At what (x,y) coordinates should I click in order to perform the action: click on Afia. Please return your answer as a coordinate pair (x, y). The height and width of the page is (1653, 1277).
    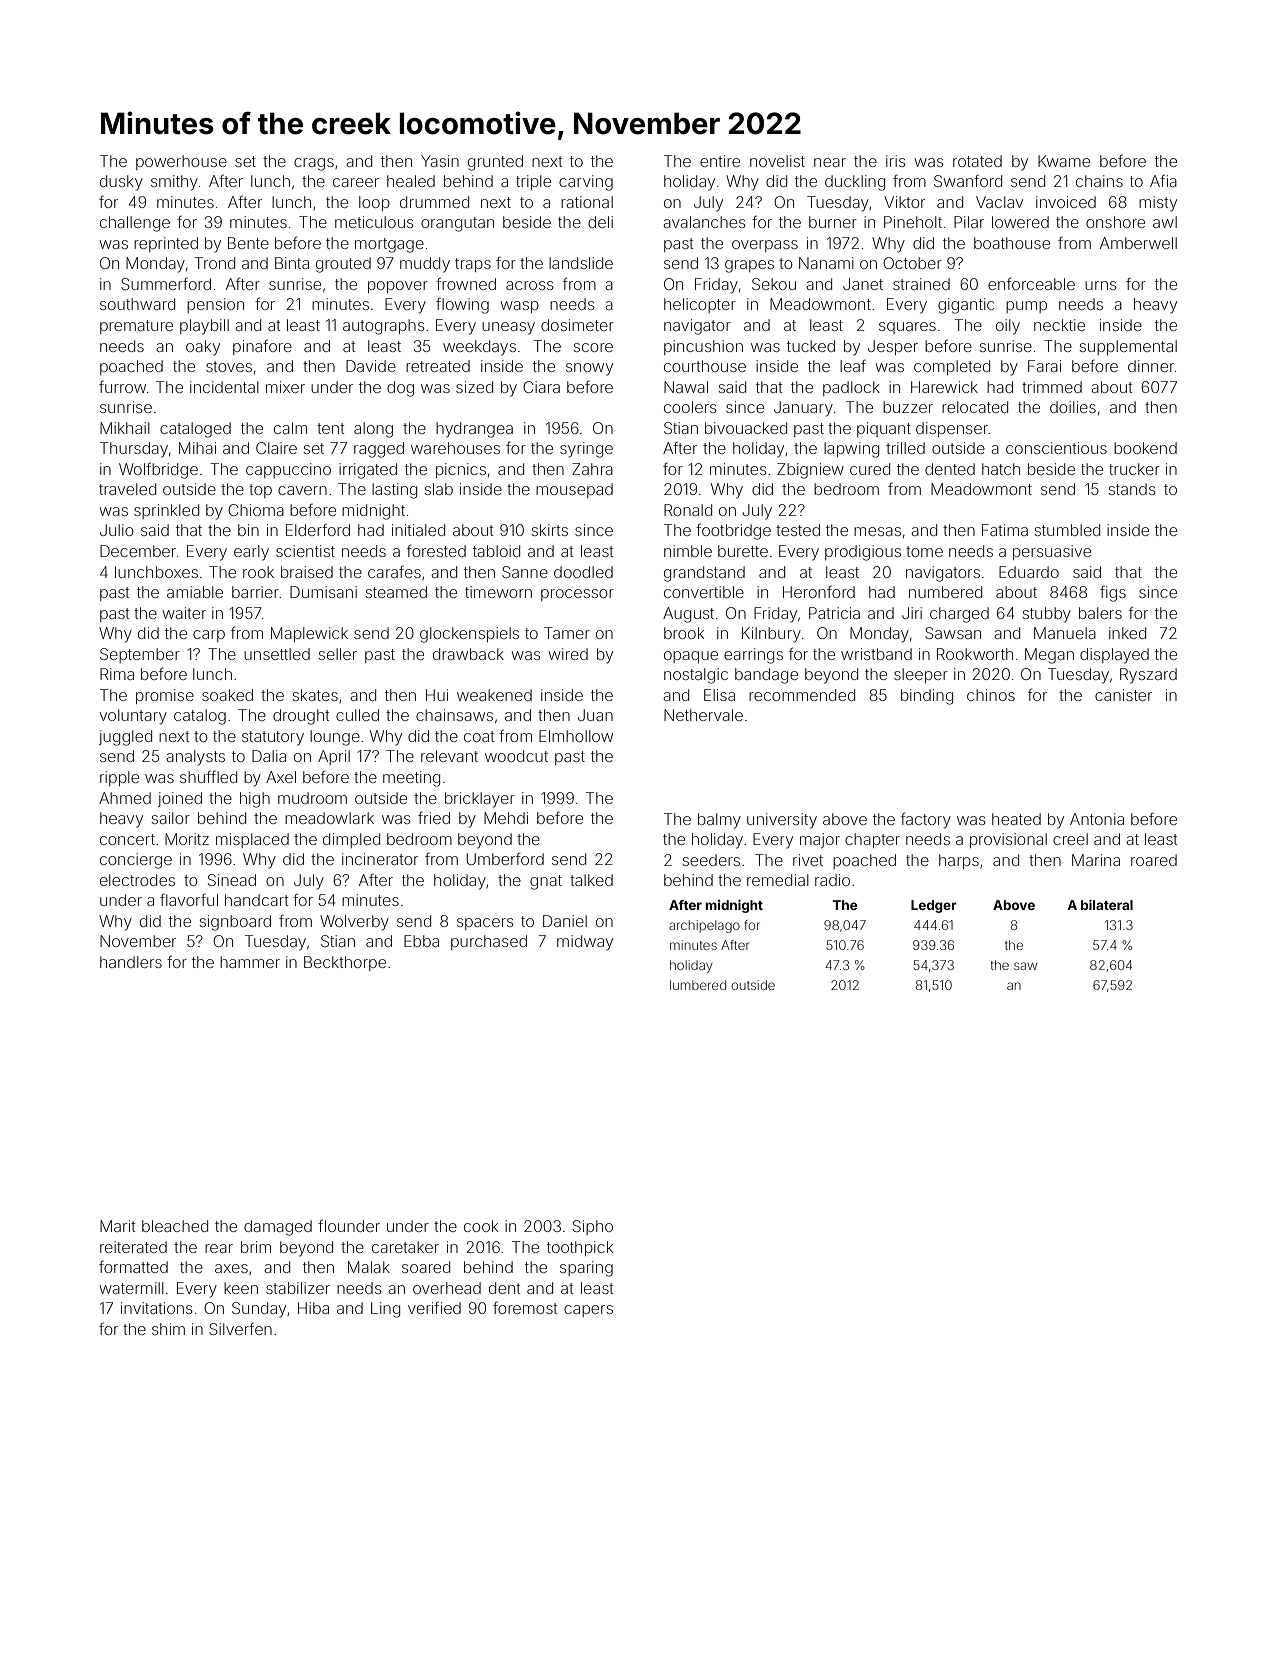
    Looking at the image, I should click on (1163, 180).
